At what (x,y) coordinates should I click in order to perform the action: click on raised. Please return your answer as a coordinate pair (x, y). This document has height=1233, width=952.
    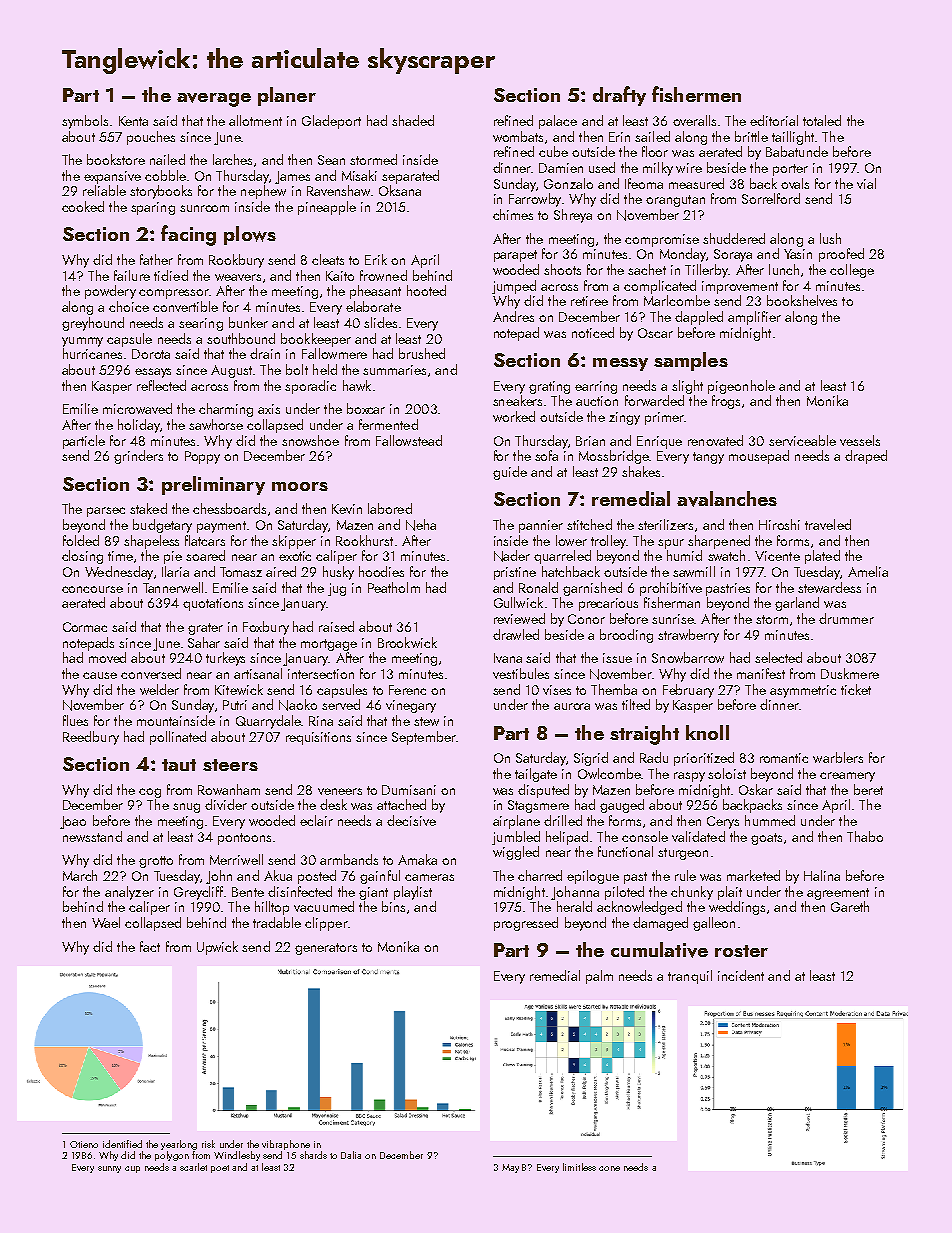
    Looking at the image, I should click on (336, 626).
